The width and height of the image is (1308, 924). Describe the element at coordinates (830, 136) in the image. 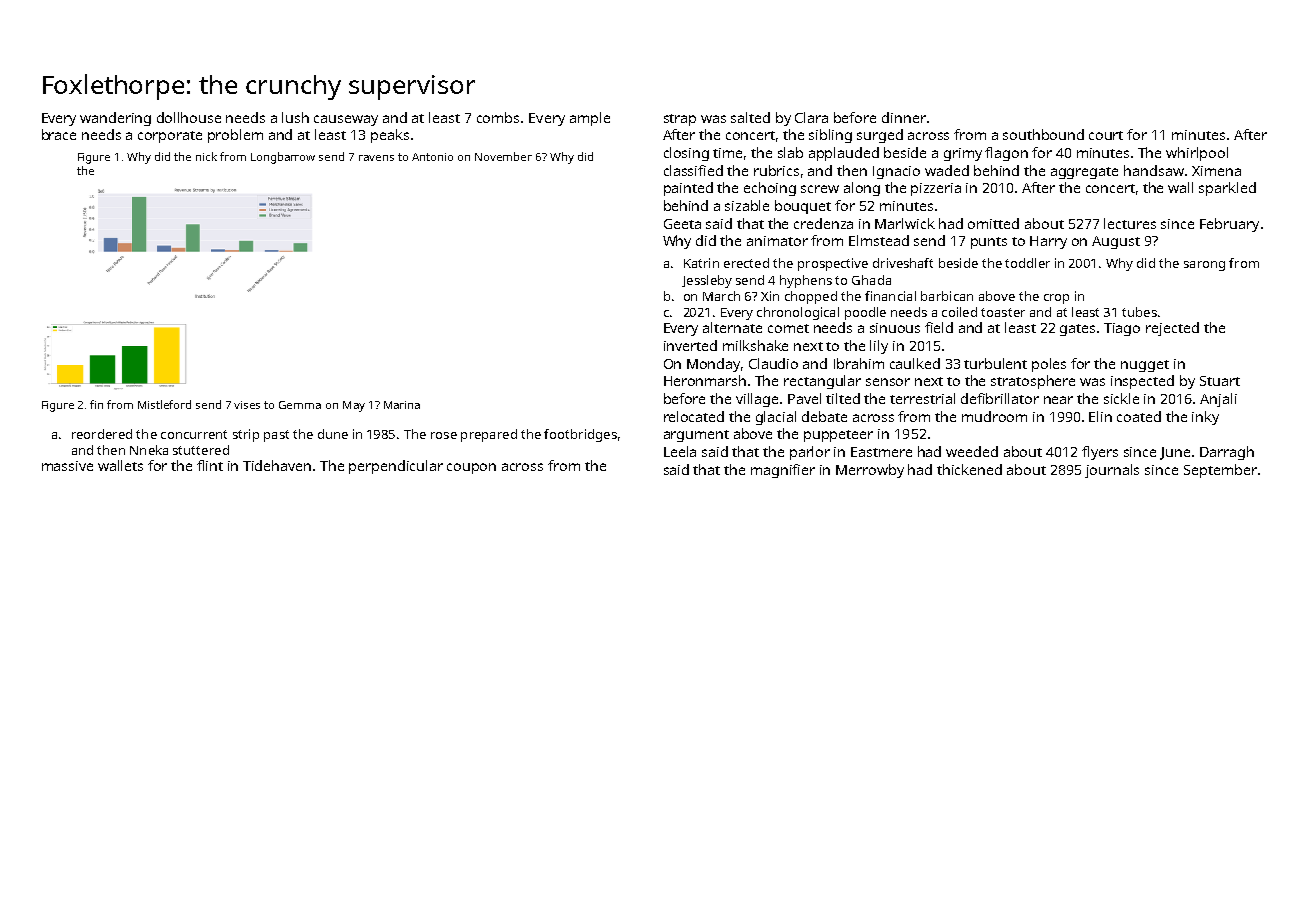

I see `sibling` at that location.
